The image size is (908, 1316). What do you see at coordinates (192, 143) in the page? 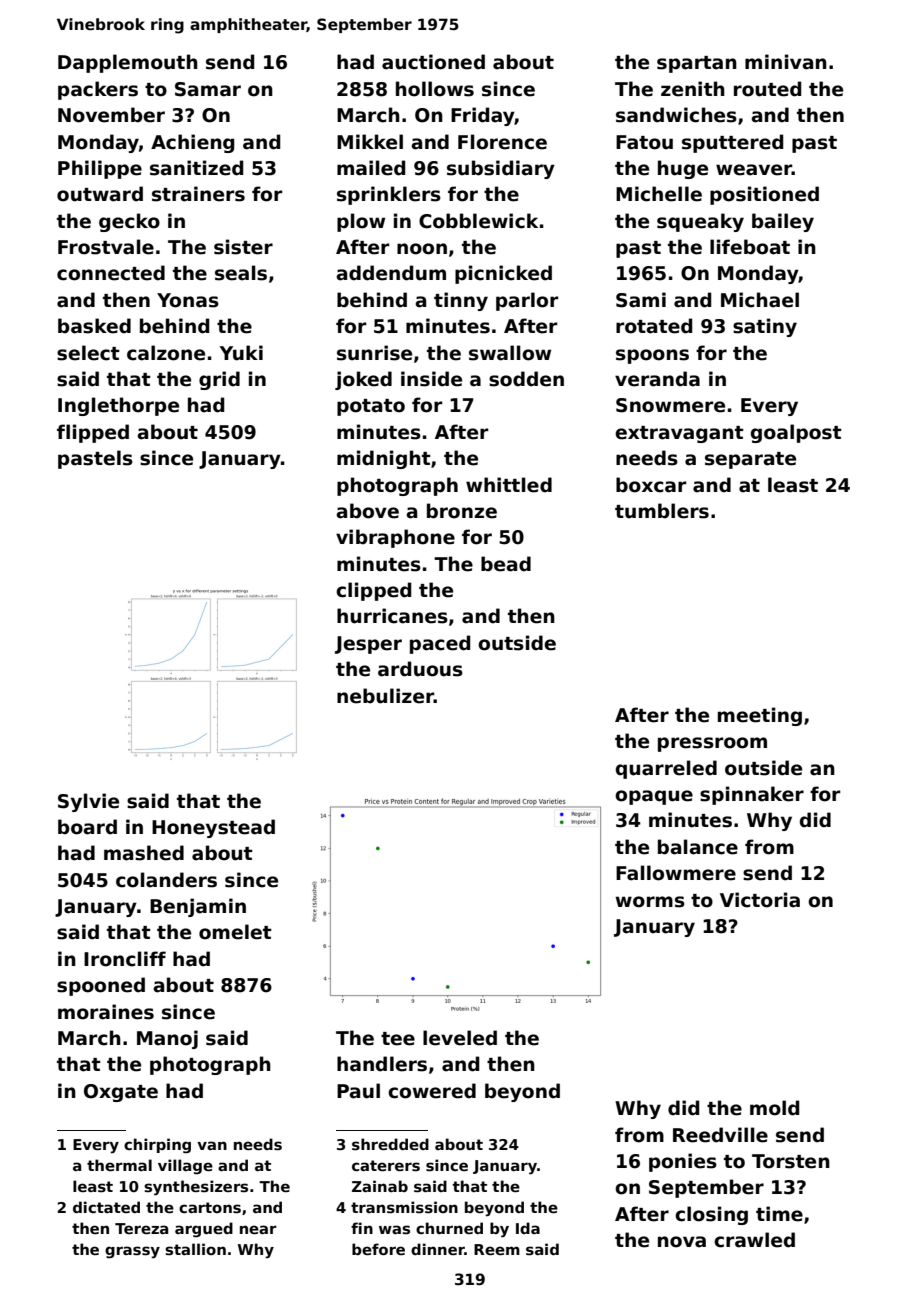
I see `Achieng` at bounding box center [192, 143].
